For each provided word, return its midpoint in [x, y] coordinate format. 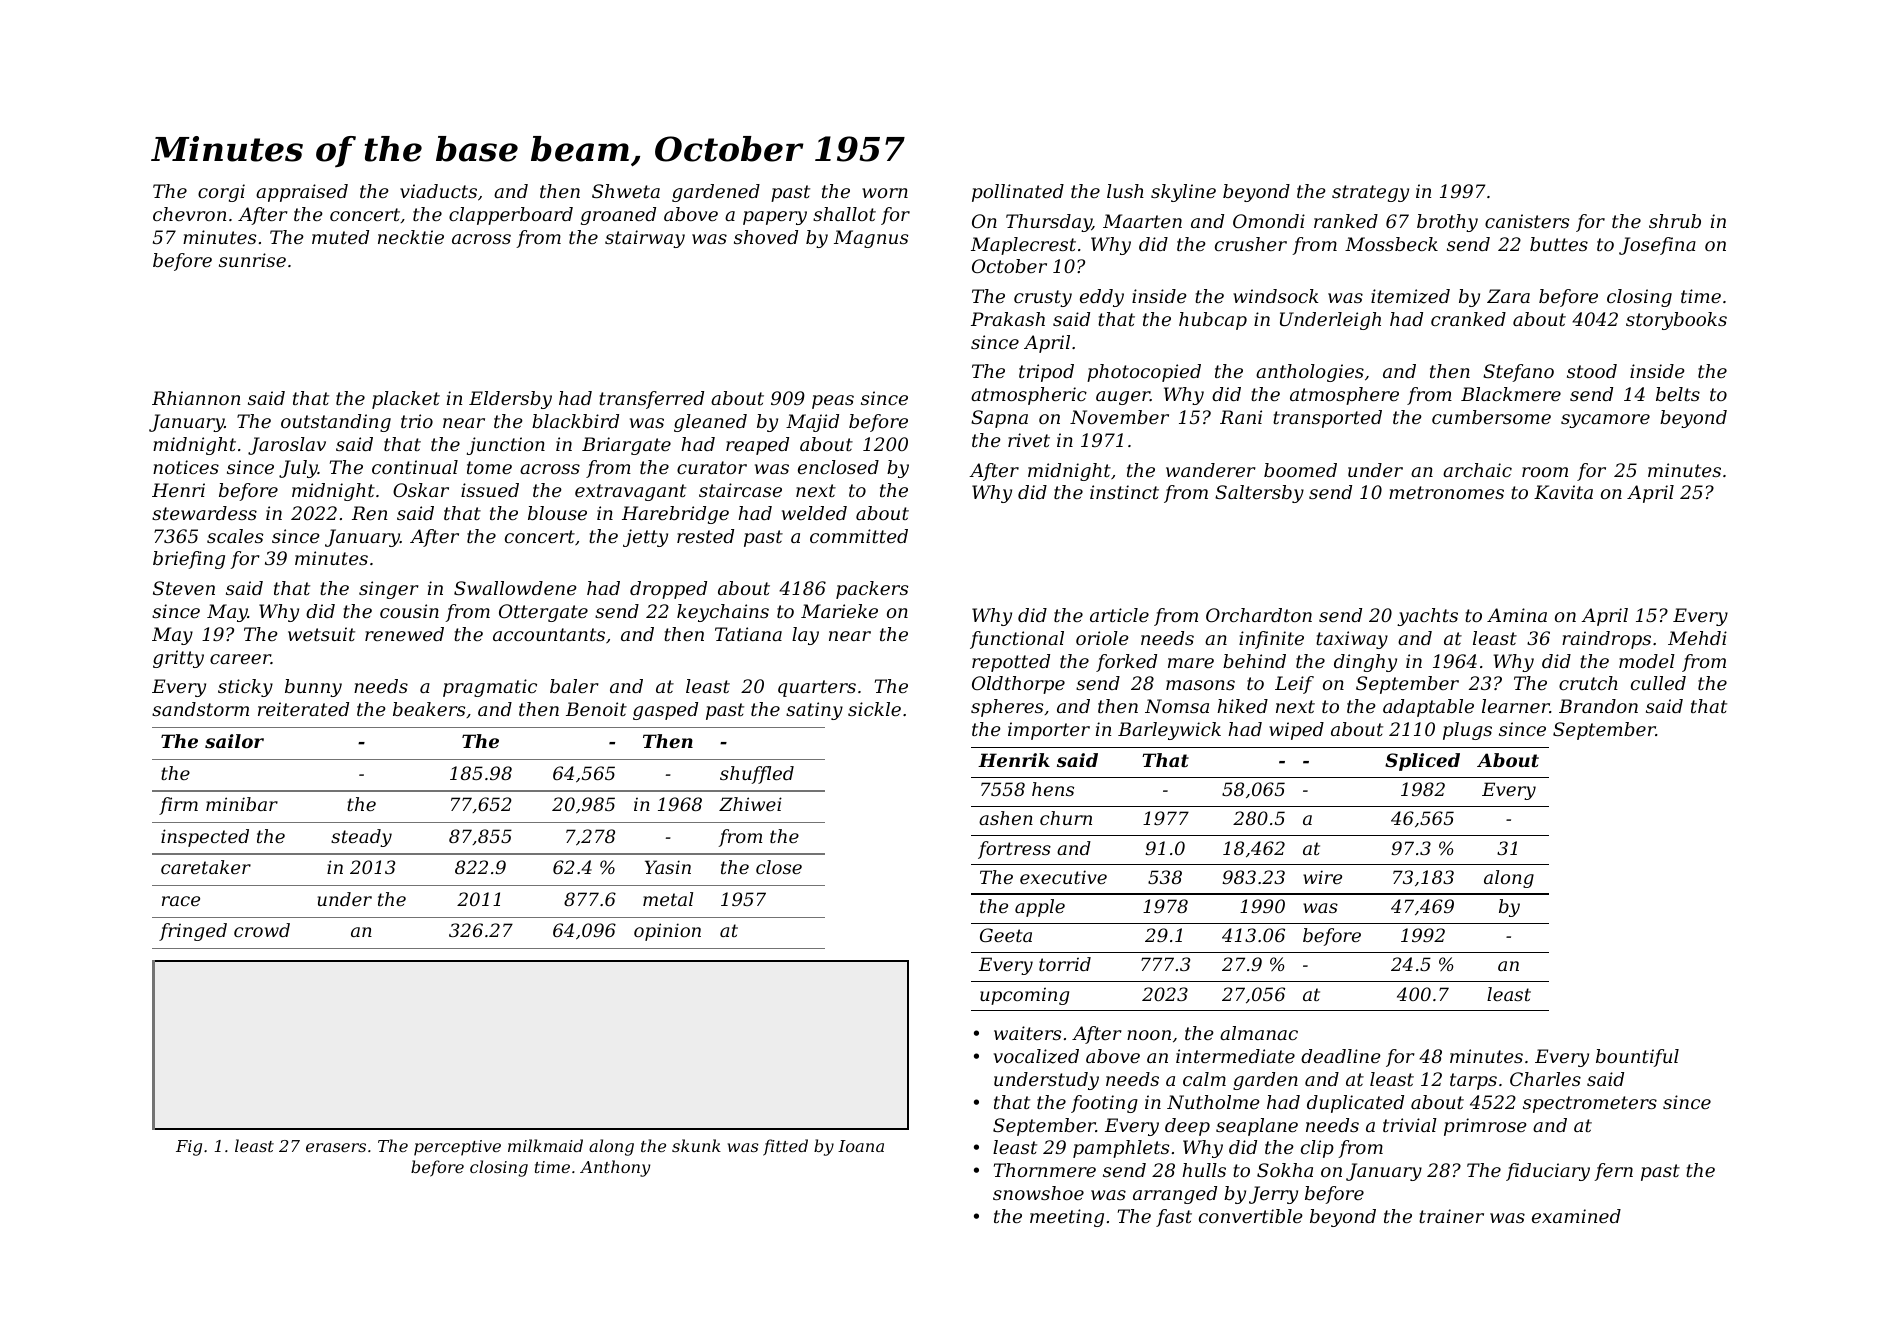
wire [1322, 877]
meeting [1067, 1218]
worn [885, 193]
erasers [336, 1147]
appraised [302, 193]
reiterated [303, 709]
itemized [1410, 296]
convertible [1251, 1216]
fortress [1014, 850]
